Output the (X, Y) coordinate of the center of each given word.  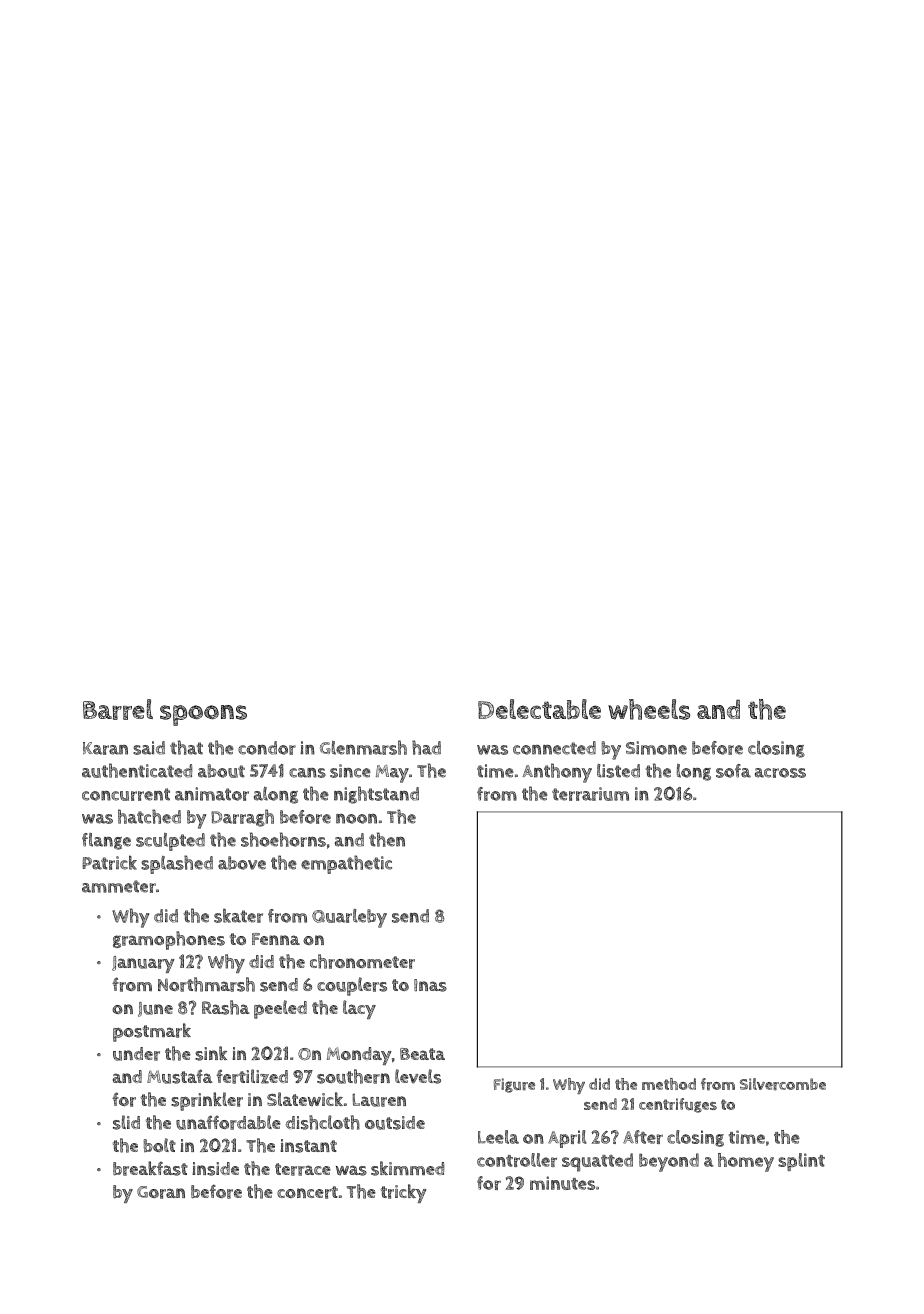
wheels (649, 709)
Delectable (539, 709)
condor (267, 748)
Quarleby (349, 918)
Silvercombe (783, 1084)
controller (517, 1160)
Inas (430, 985)
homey (746, 1162)
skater (238, 915)
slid (126, 1122)
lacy (359, 1009)
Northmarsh (206, 984)
